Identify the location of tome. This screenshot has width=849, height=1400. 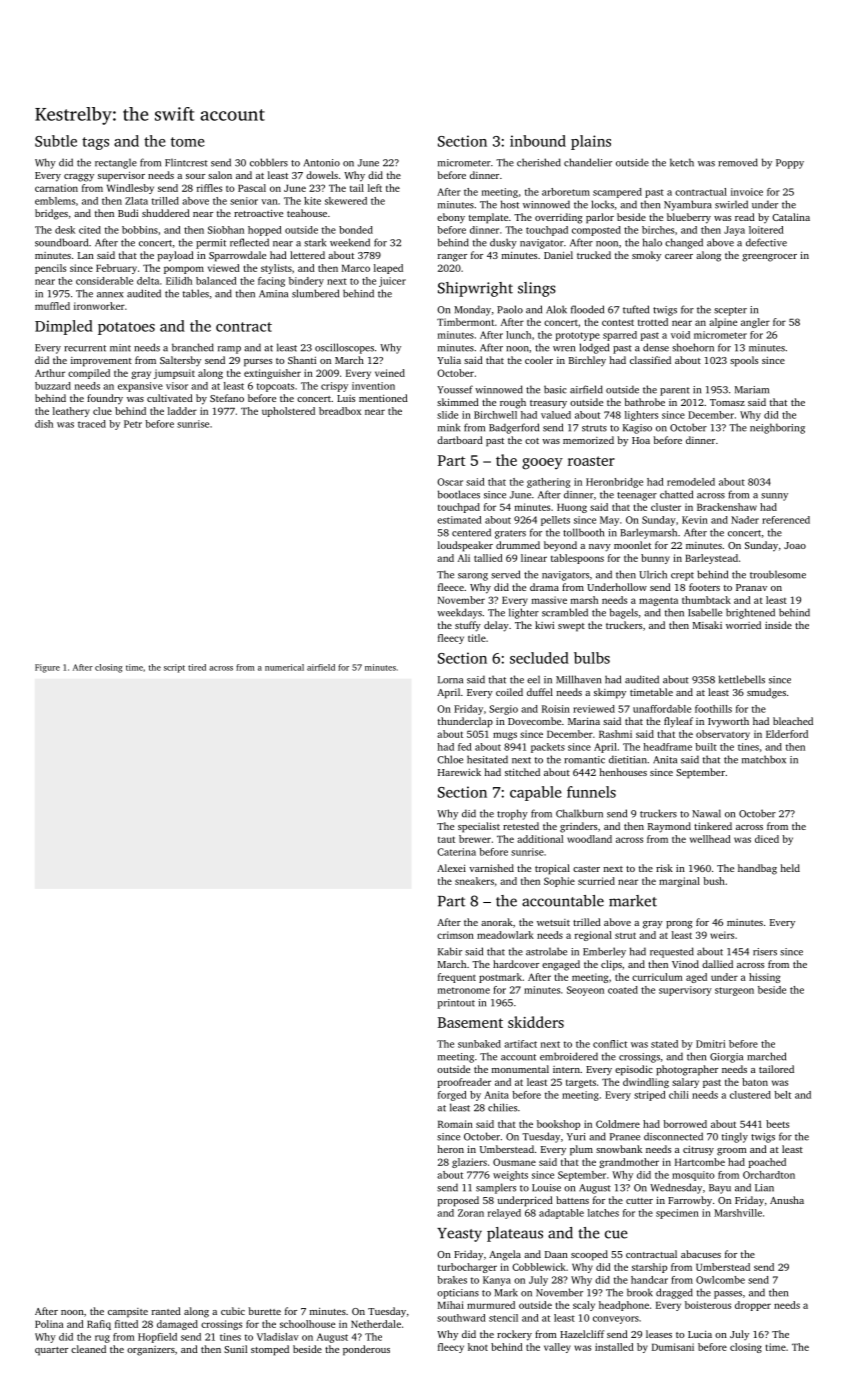
(188, 142).
